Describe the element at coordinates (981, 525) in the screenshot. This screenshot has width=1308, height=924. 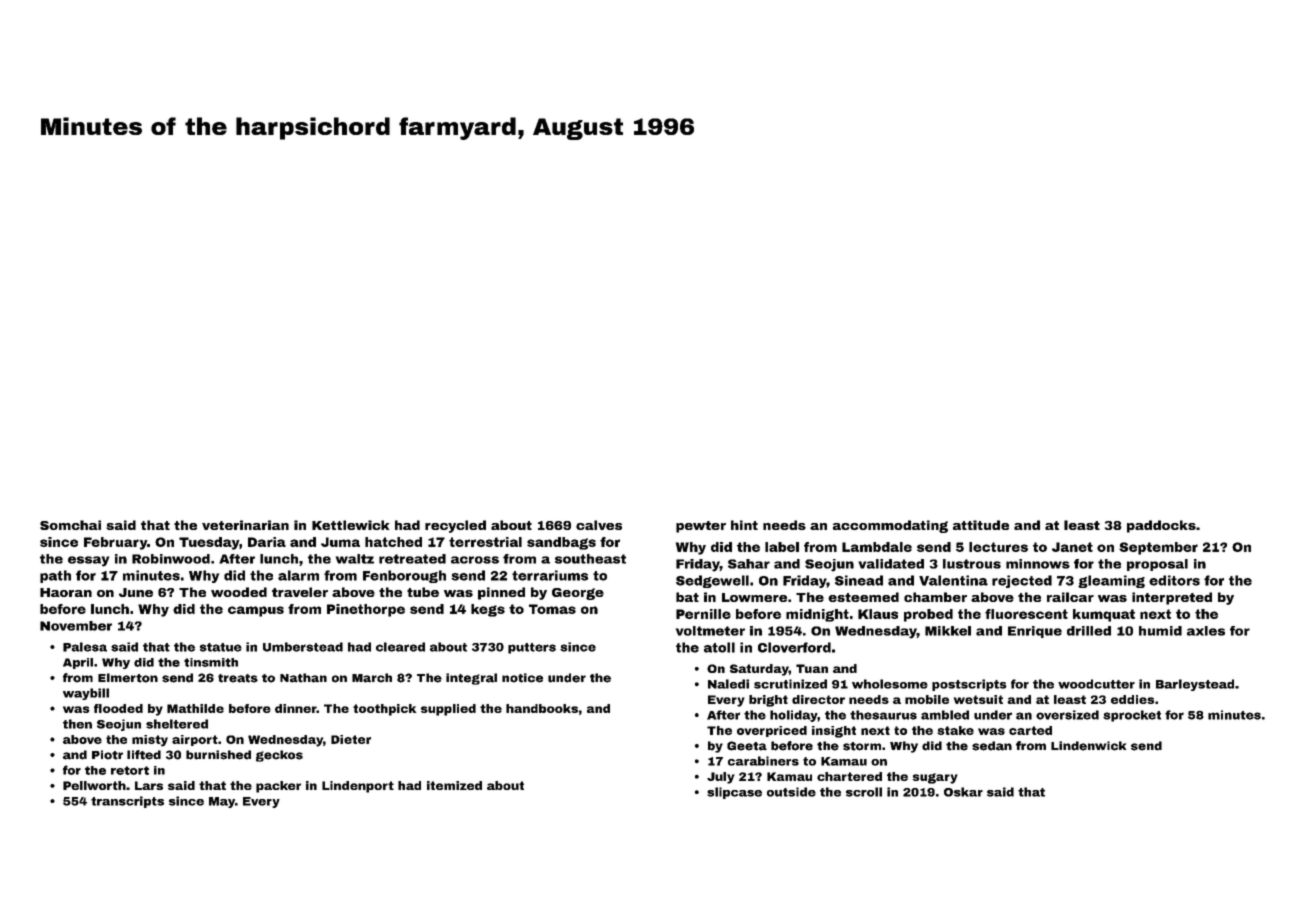
I see `attitude` at that location.
